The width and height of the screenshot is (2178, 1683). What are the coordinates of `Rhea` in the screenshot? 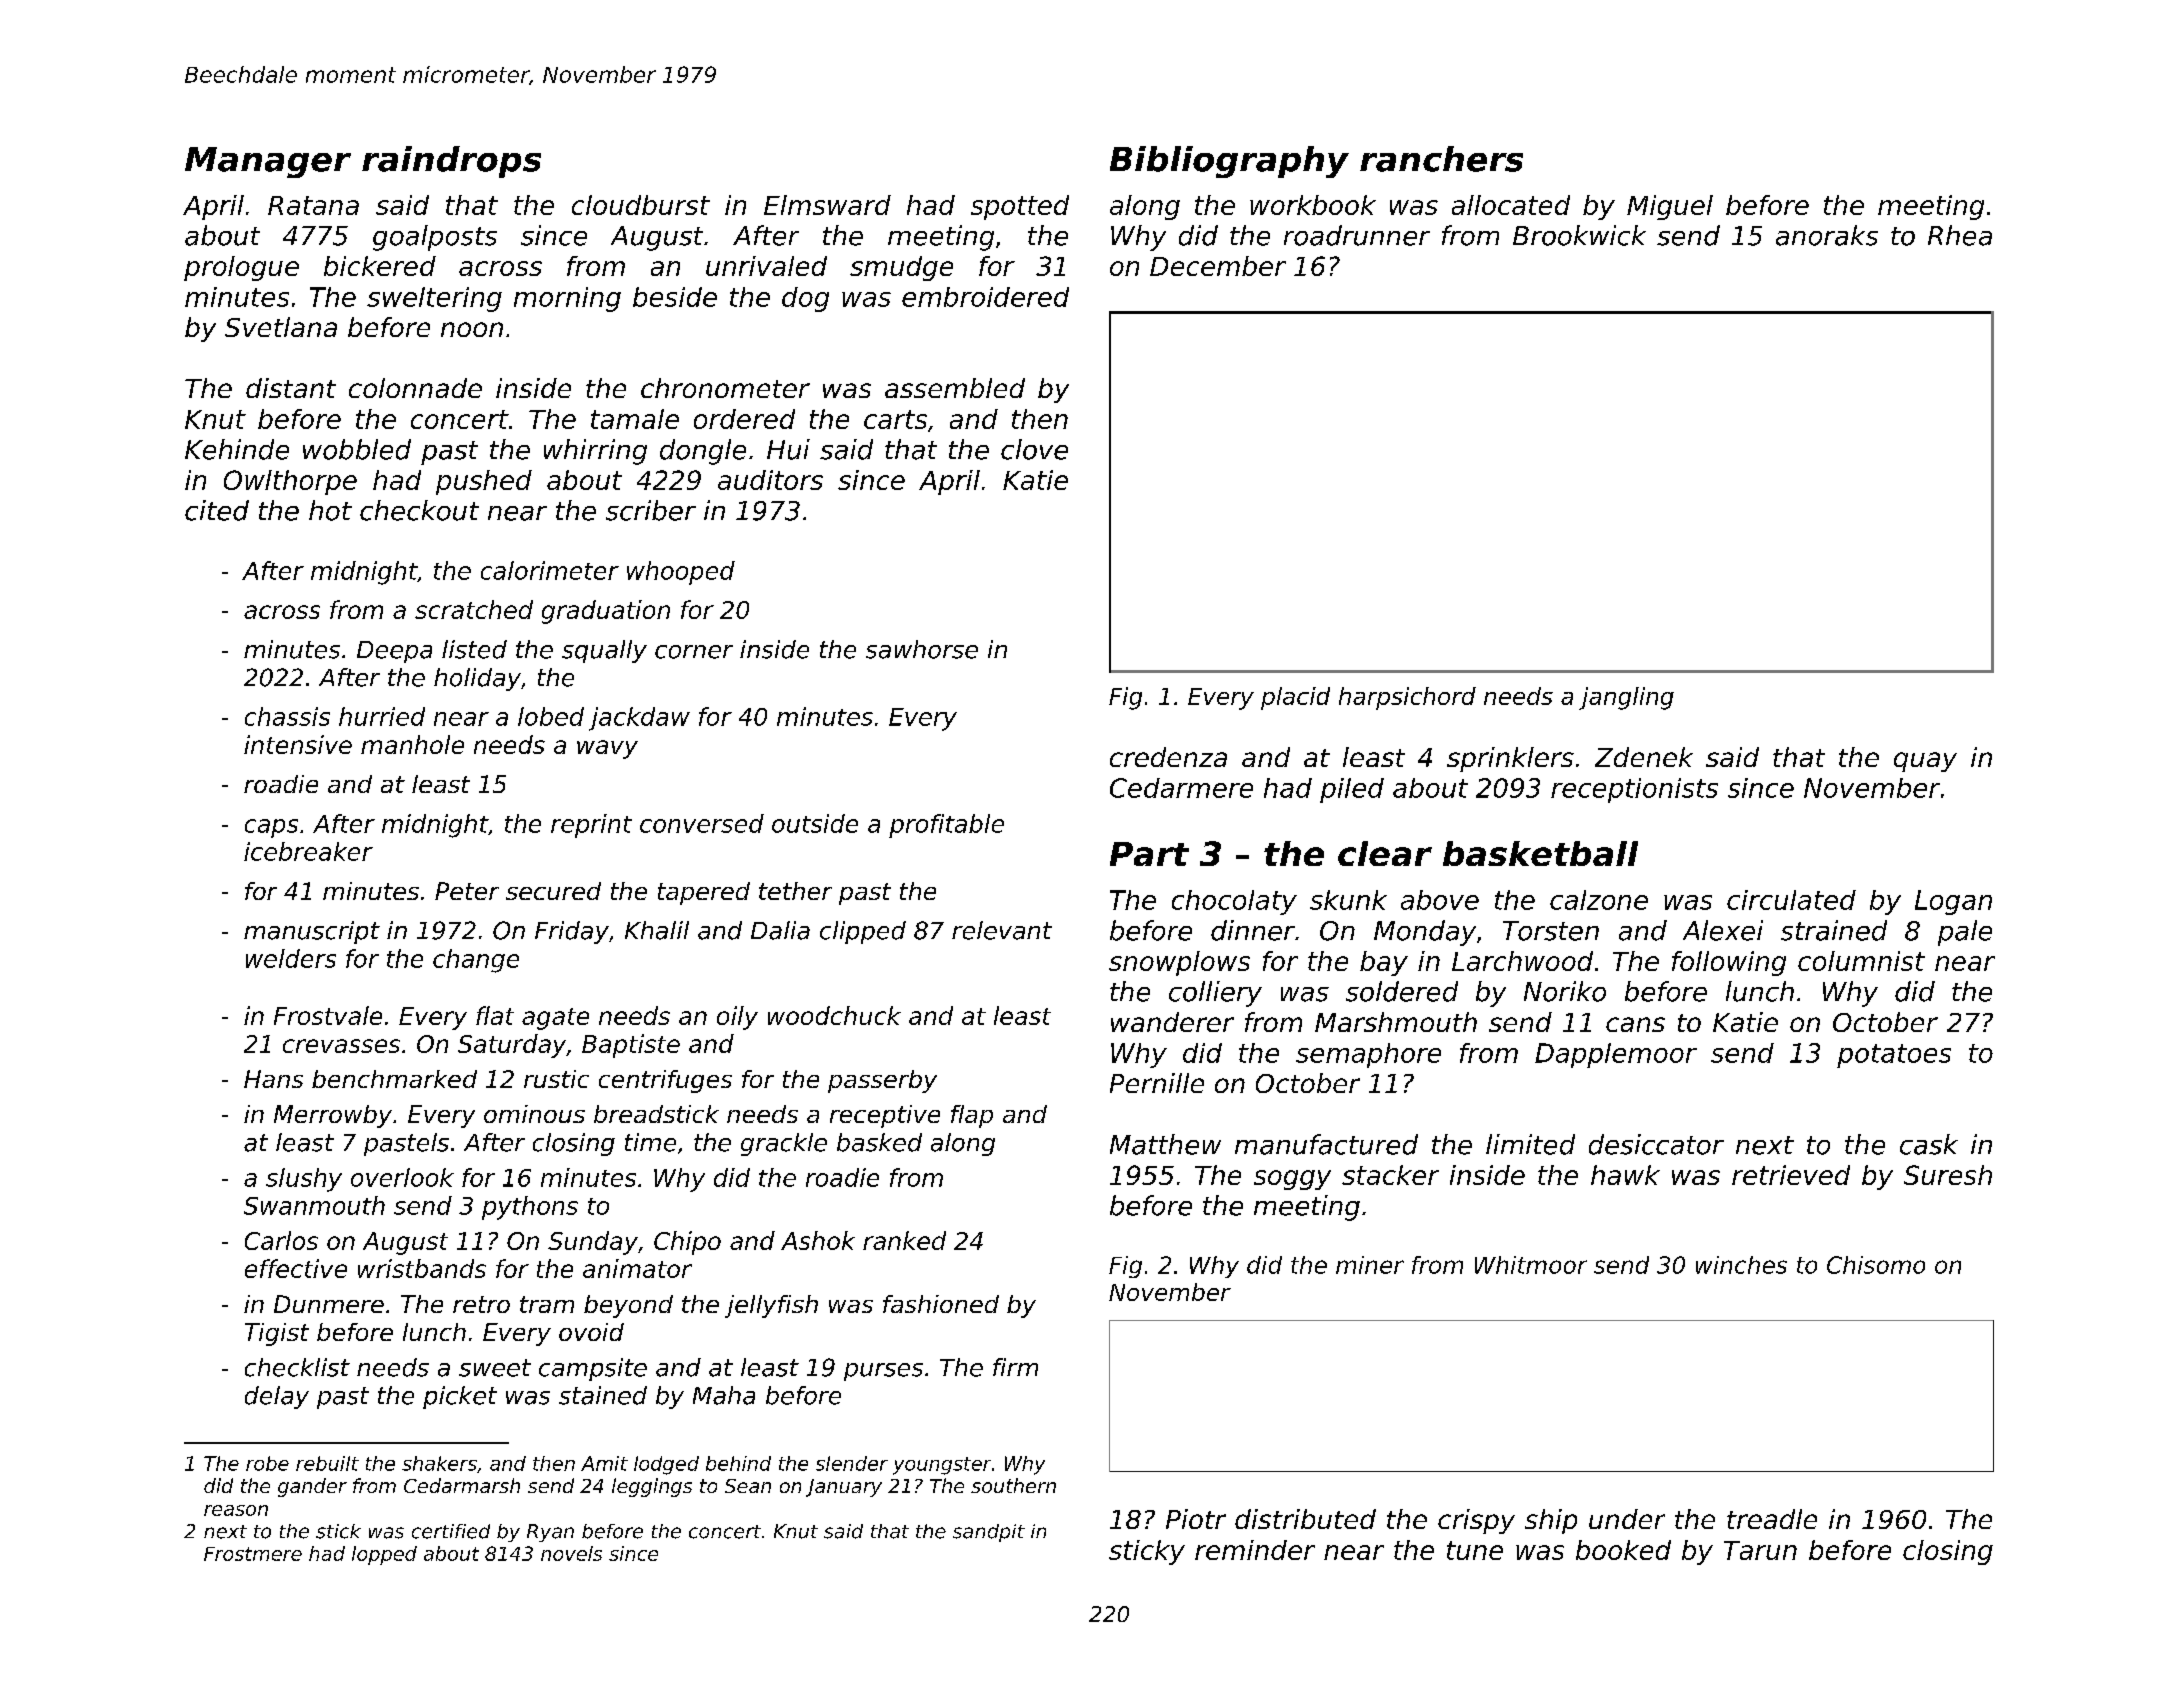 It's located at (1960, 235).
